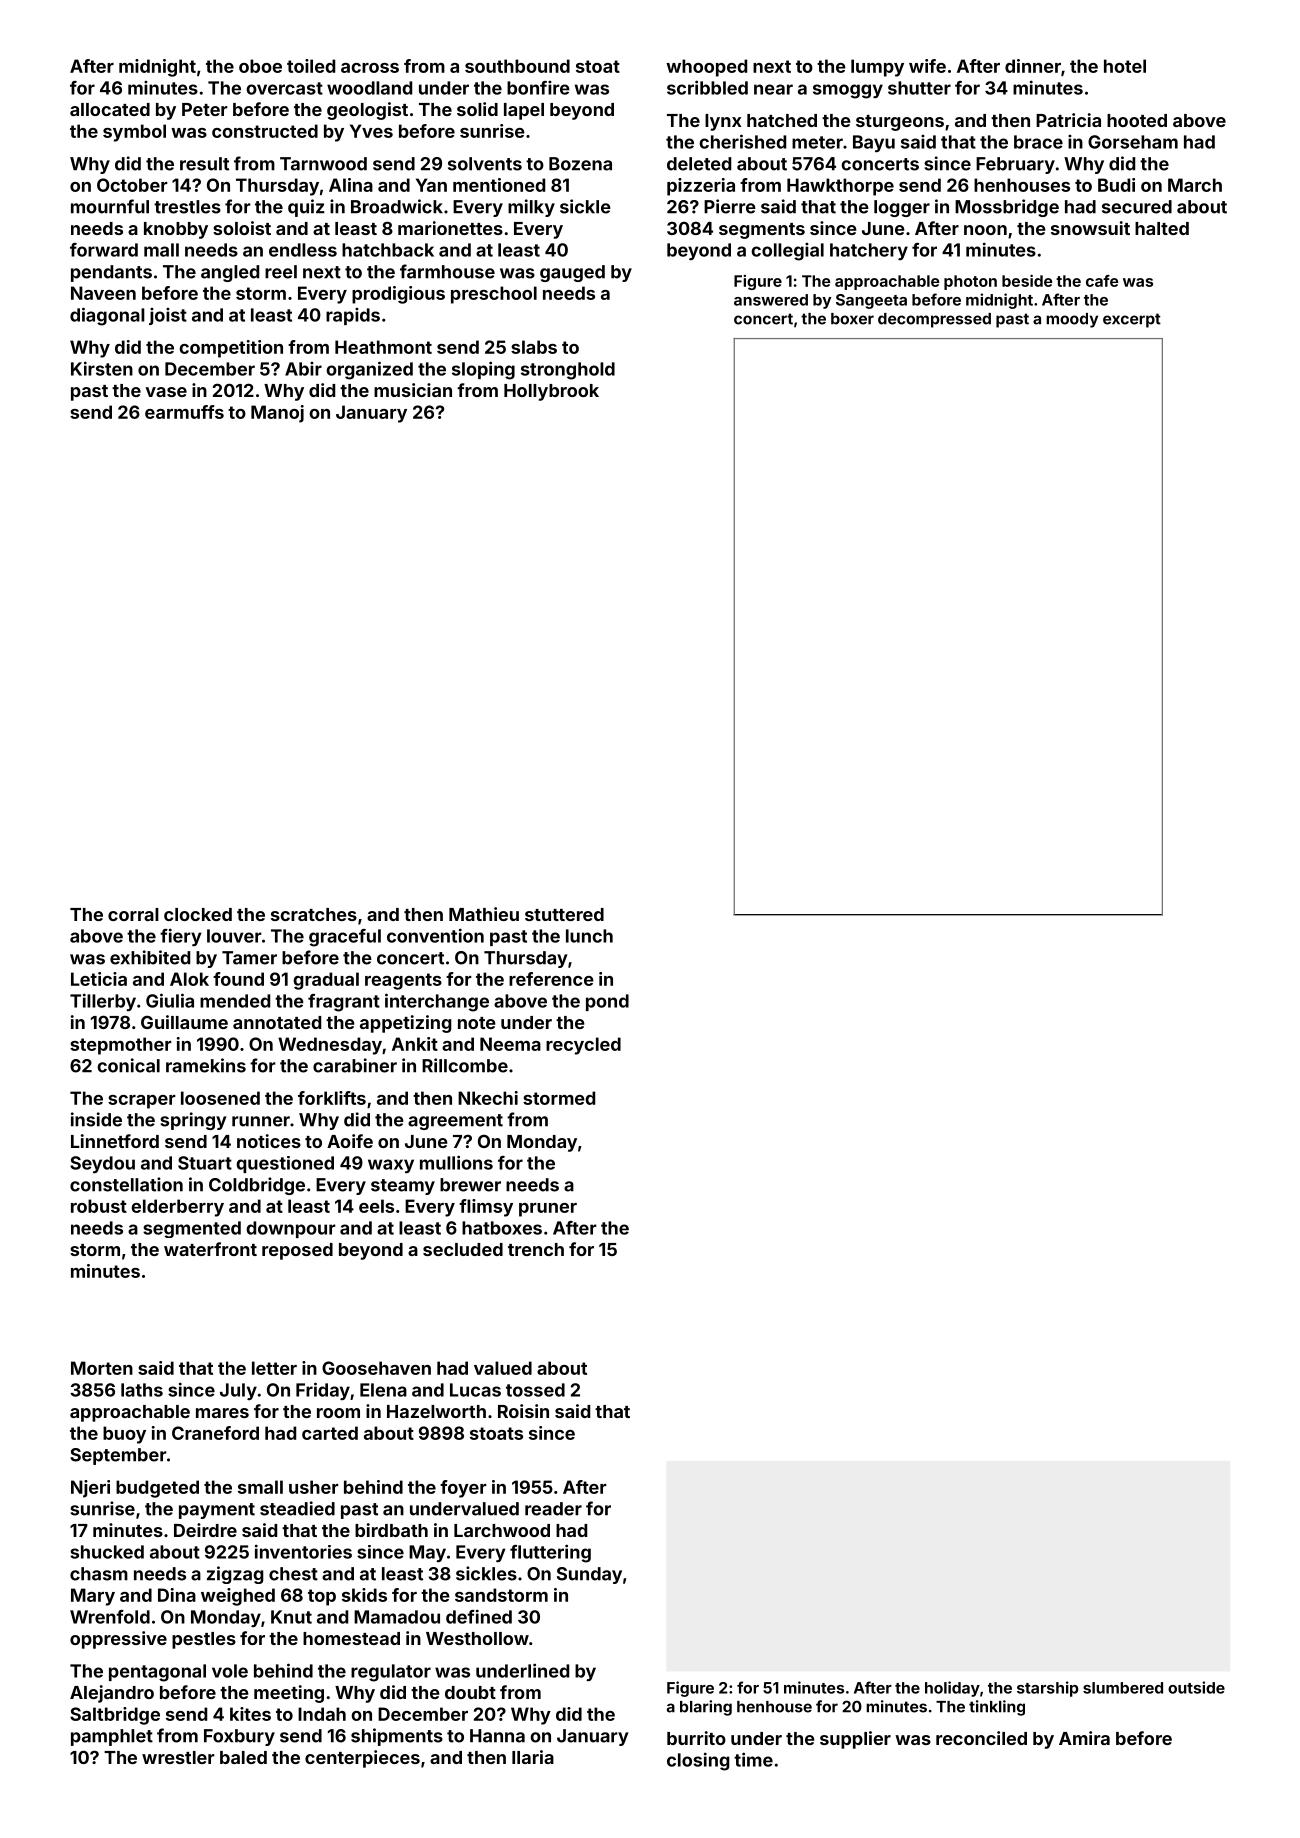 The width and height of the document is (1300, 1838). I want to click on supplier, so click(855, 1740).
